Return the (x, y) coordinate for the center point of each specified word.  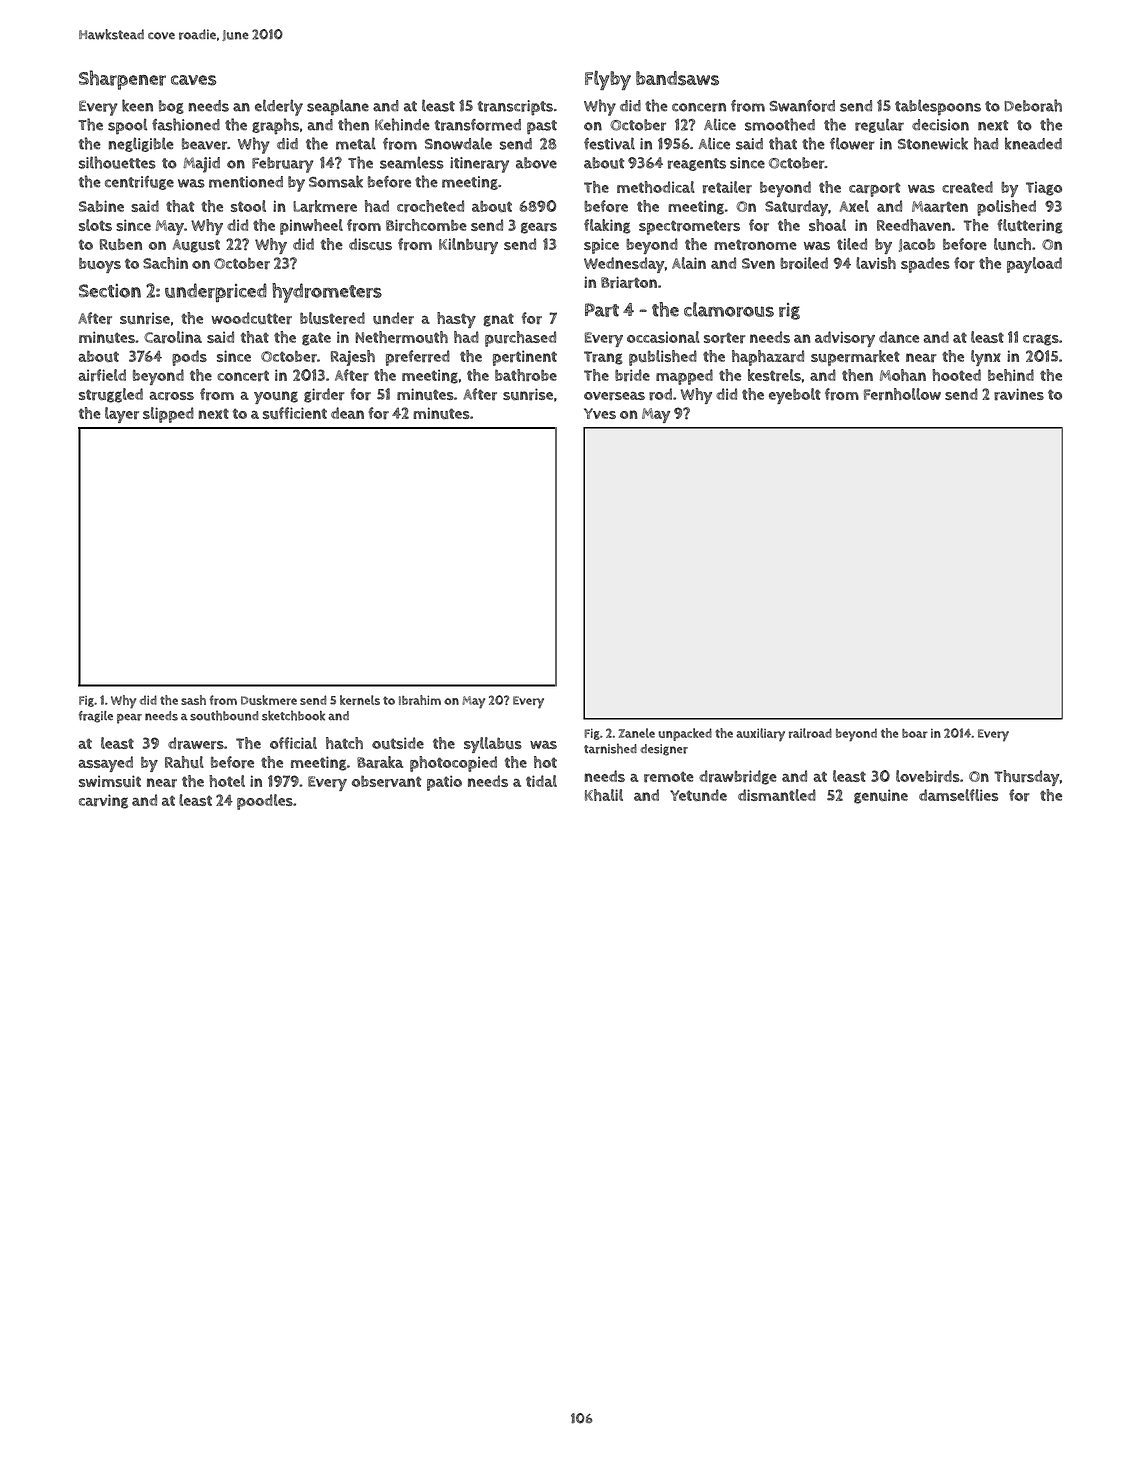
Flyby (608, 80)
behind (1011, 375)
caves (194, 80)
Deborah (1033, 105)
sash (193, 700)
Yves (600, 413)
